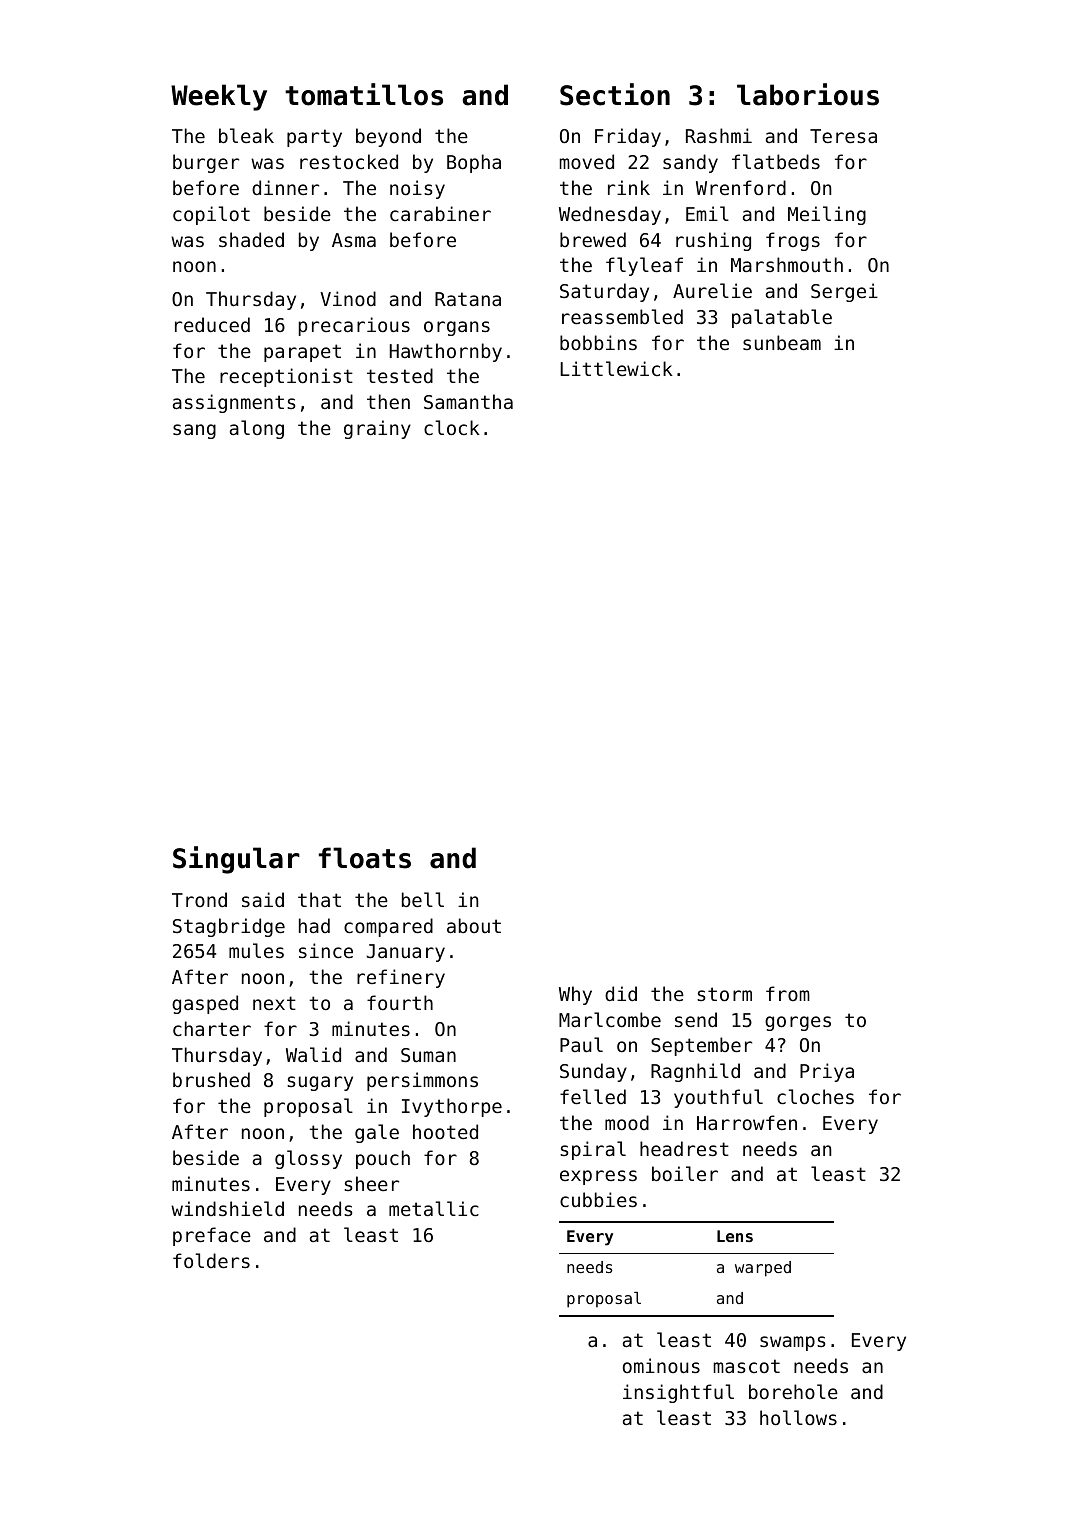 The image size is (1082, 1536). What do you see at coordinates (422, 1081) in the screenshot?
I see `persimmons` at bounding box center [422, 1081].
